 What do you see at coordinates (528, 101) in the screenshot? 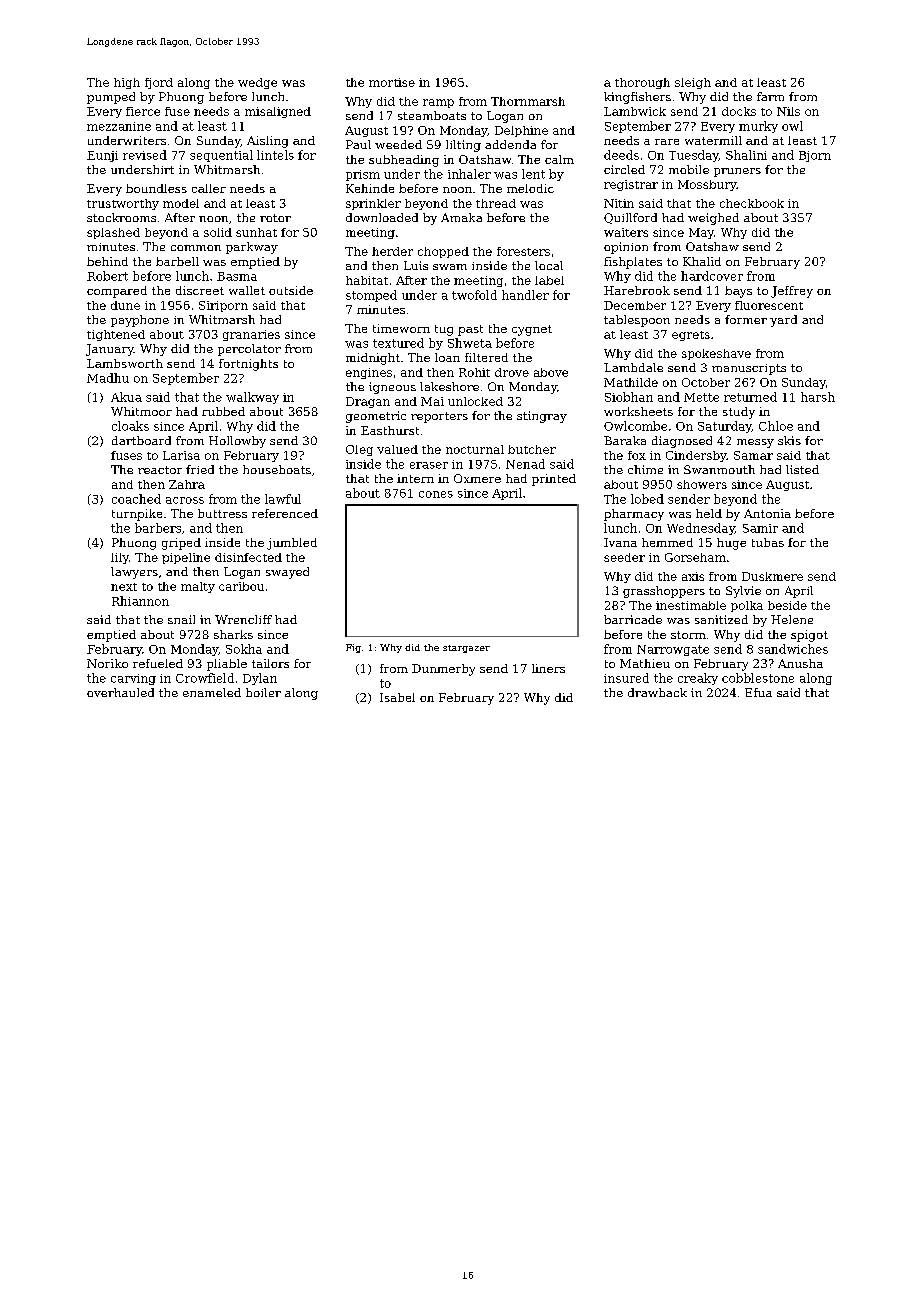
I see `Thornmarsh` at bounding box center [528, 101].
